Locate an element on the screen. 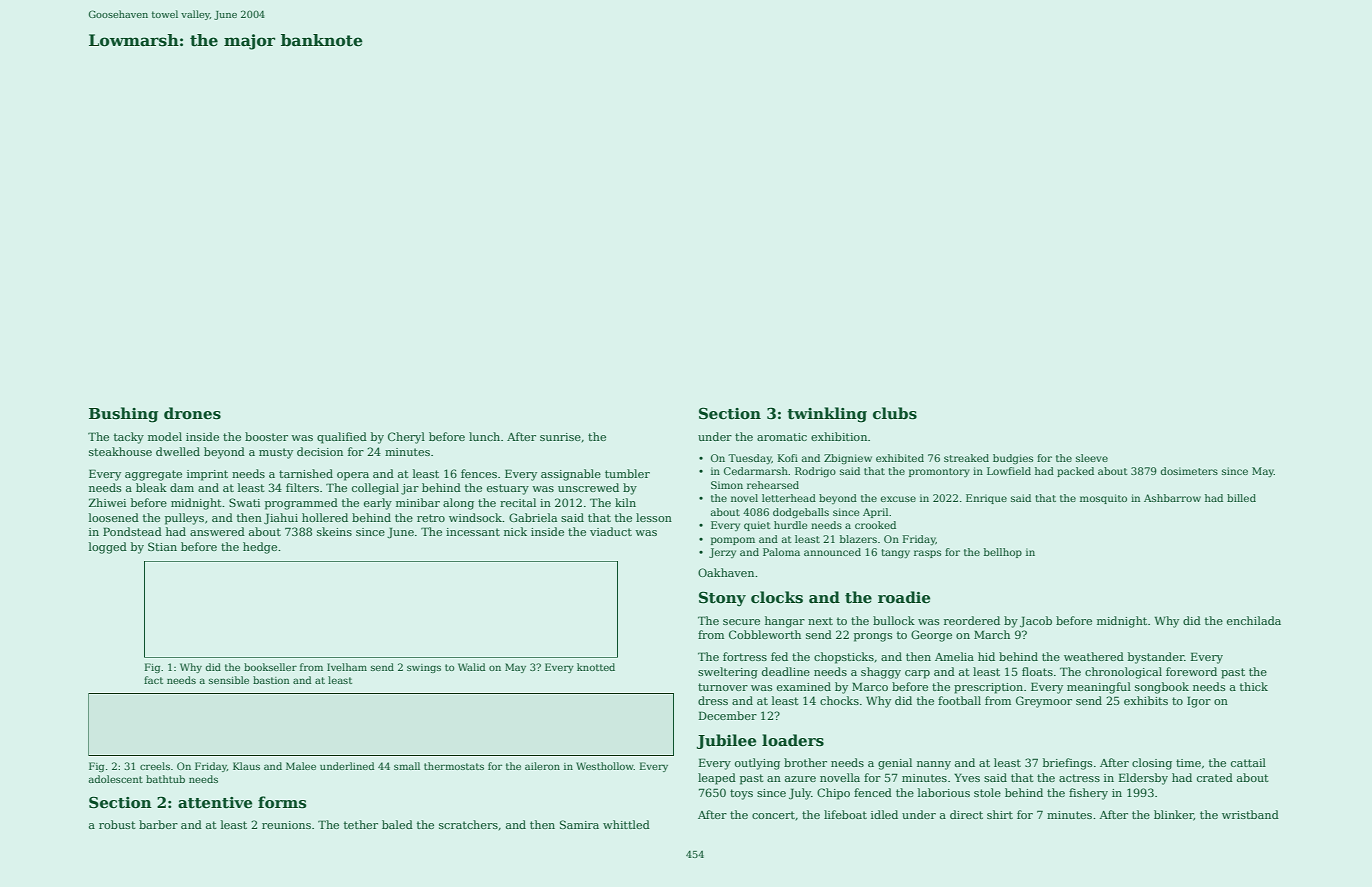  twinkling is located at coordinates (827, 415).
